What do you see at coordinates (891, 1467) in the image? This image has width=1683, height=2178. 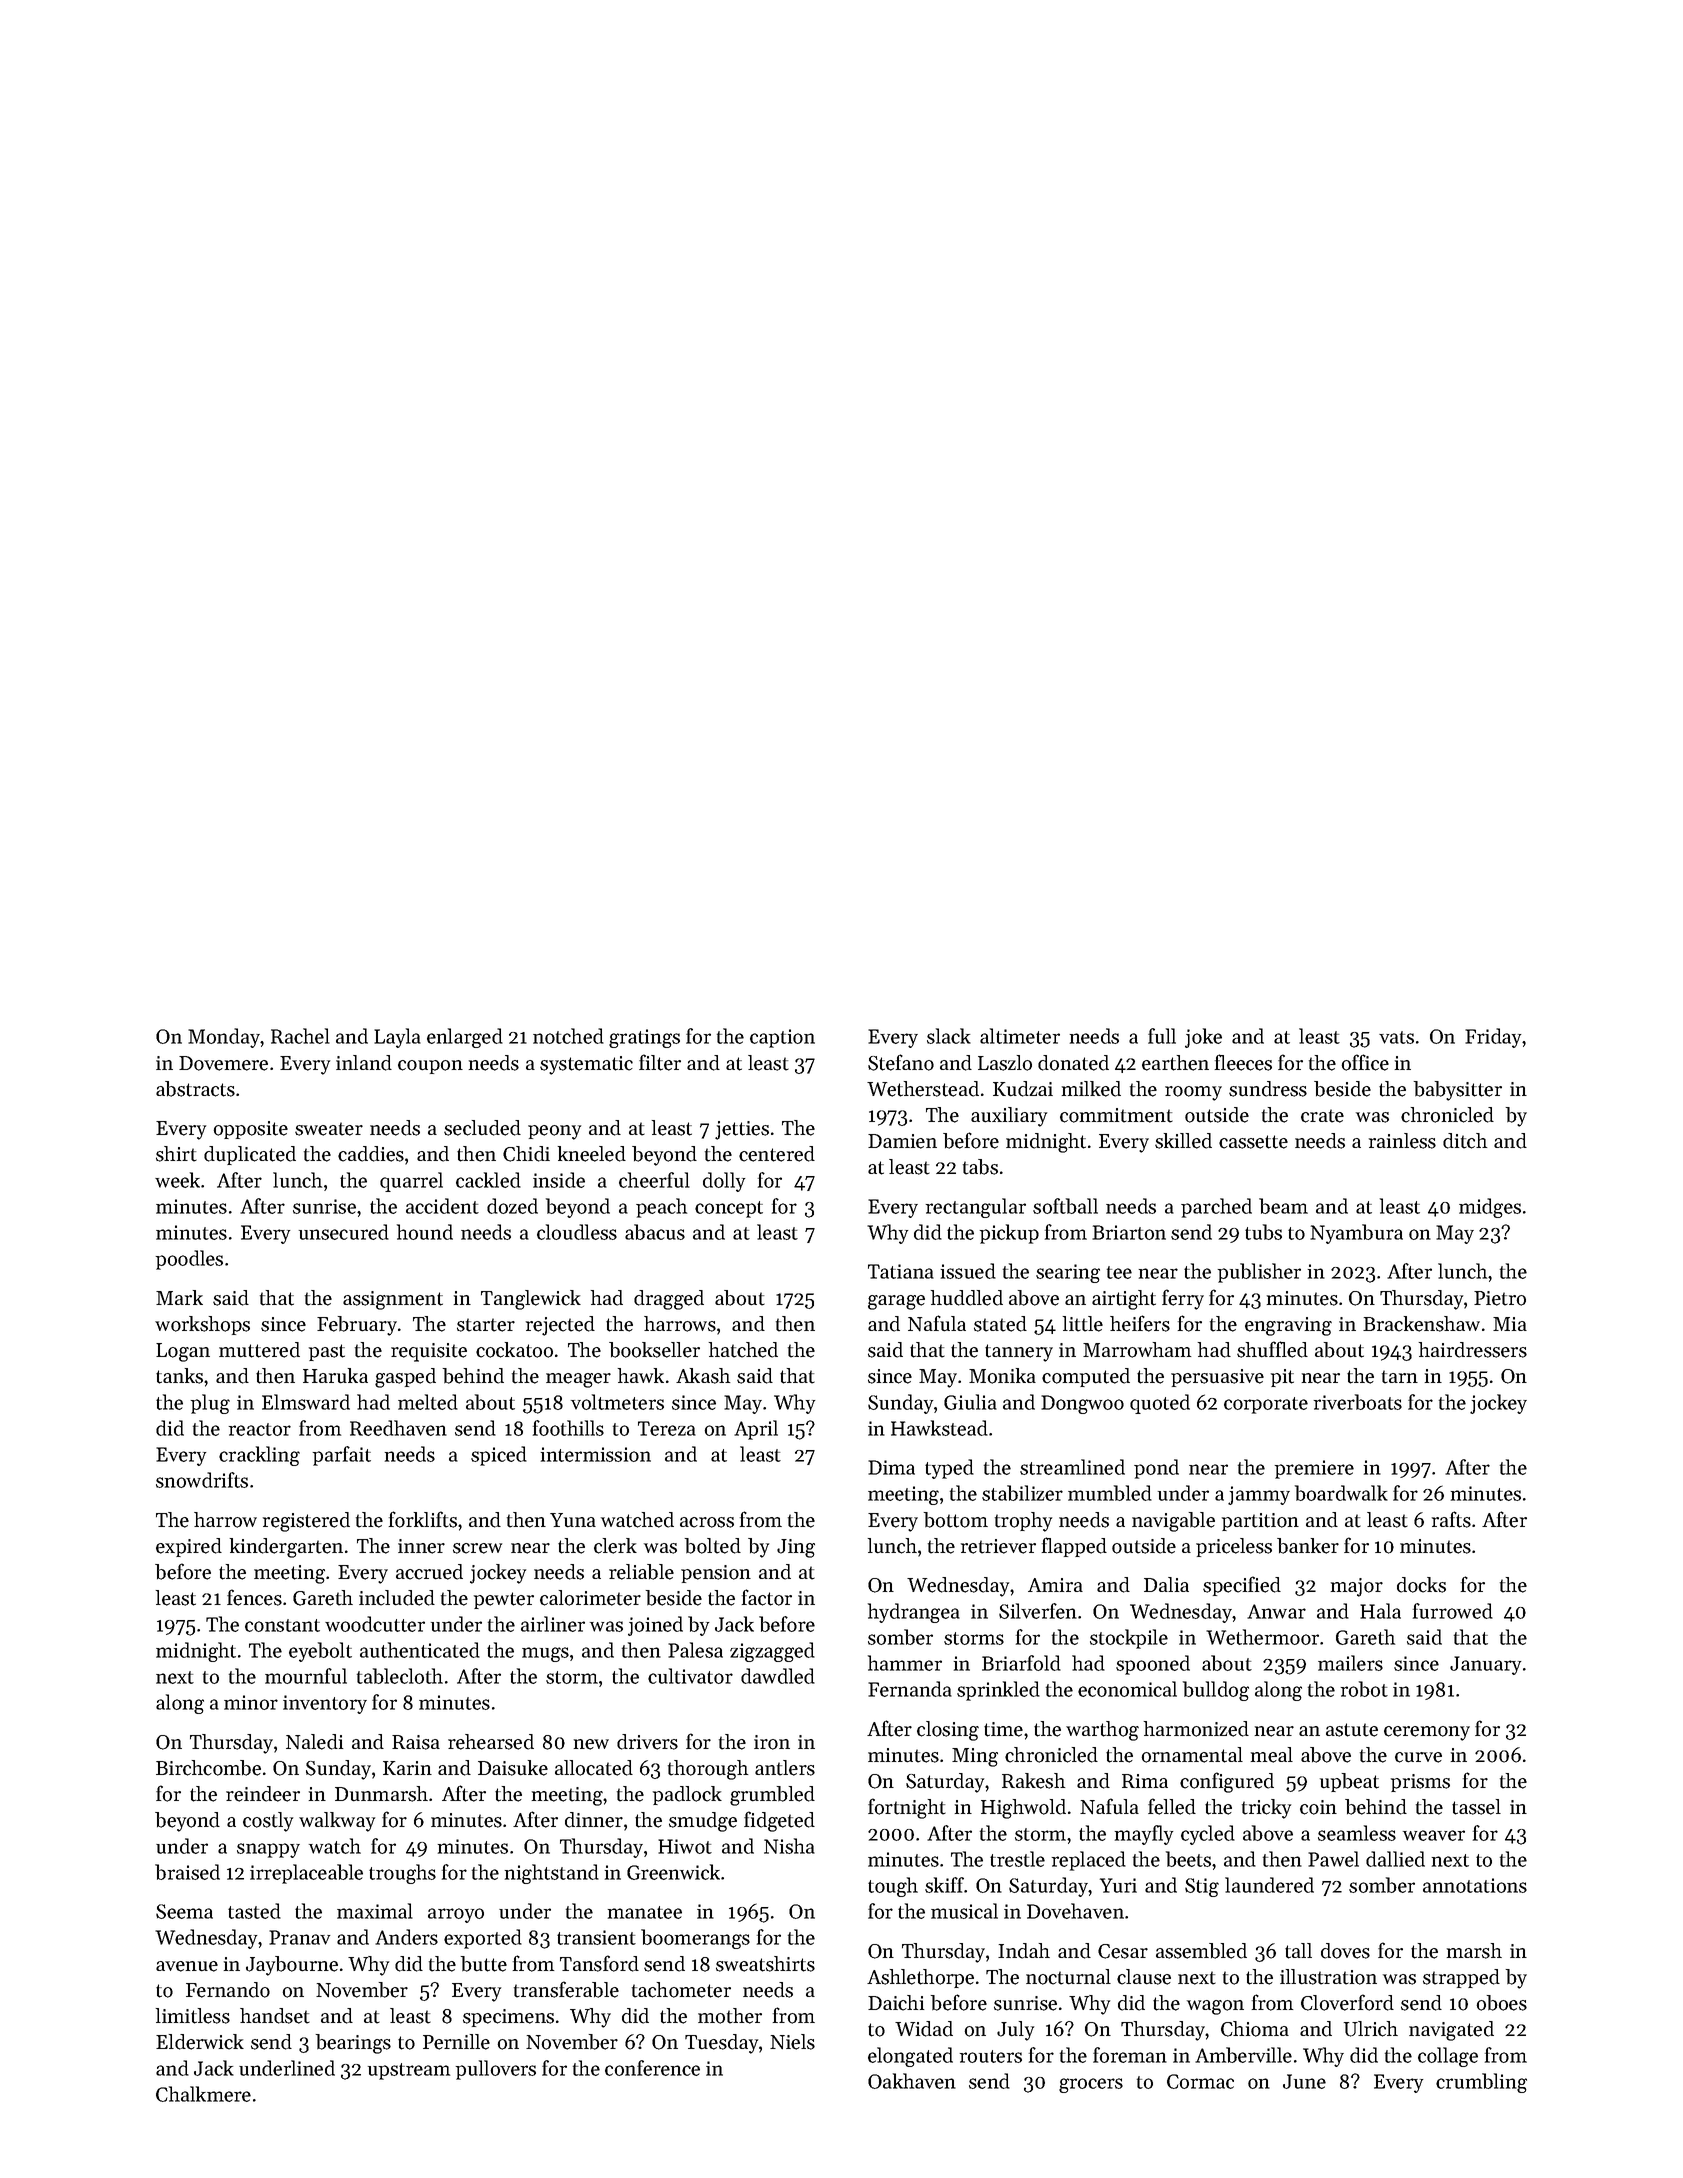 I see `Dima` at bounding box center [891, 1467].
